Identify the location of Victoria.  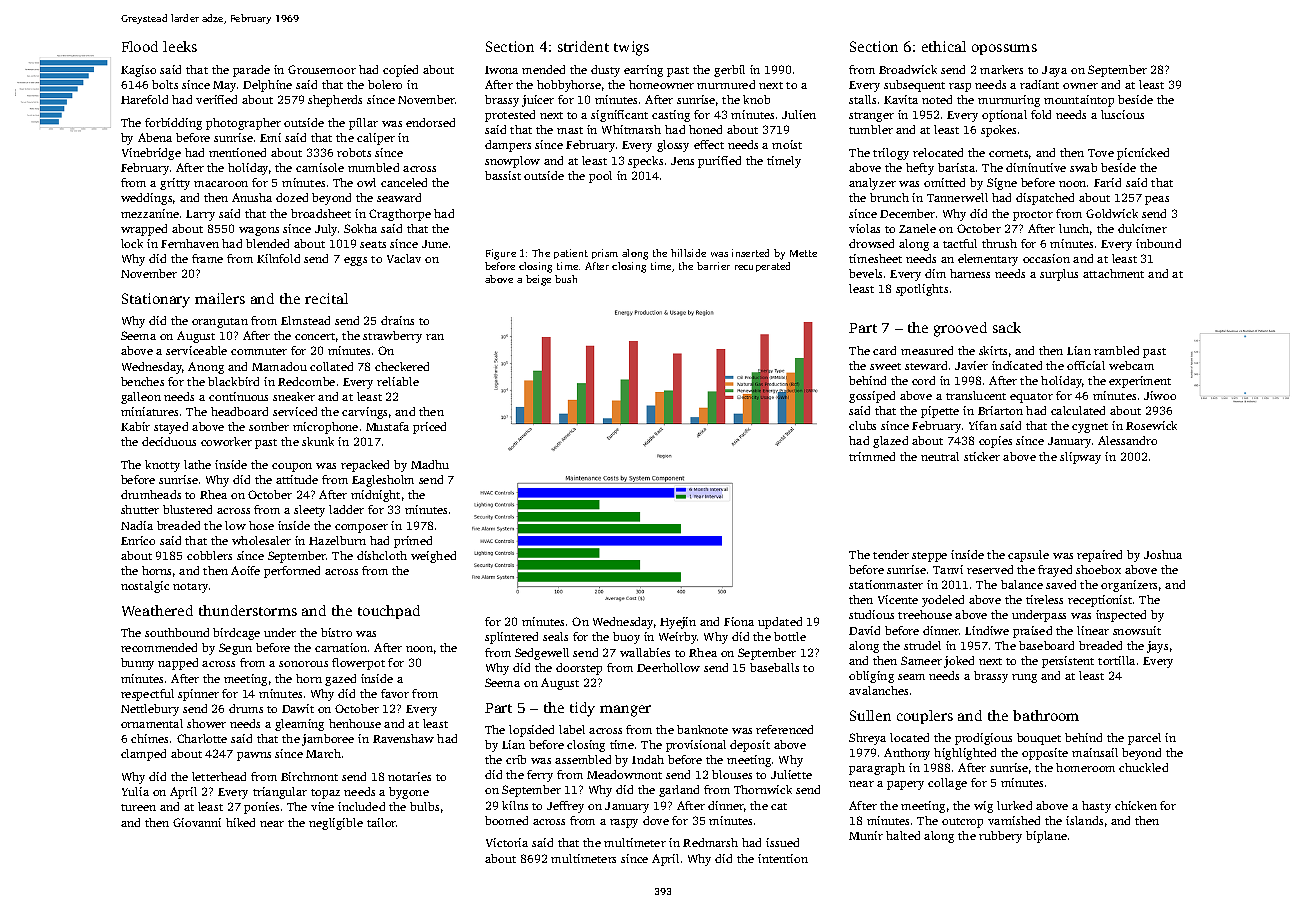
(507, 842).
